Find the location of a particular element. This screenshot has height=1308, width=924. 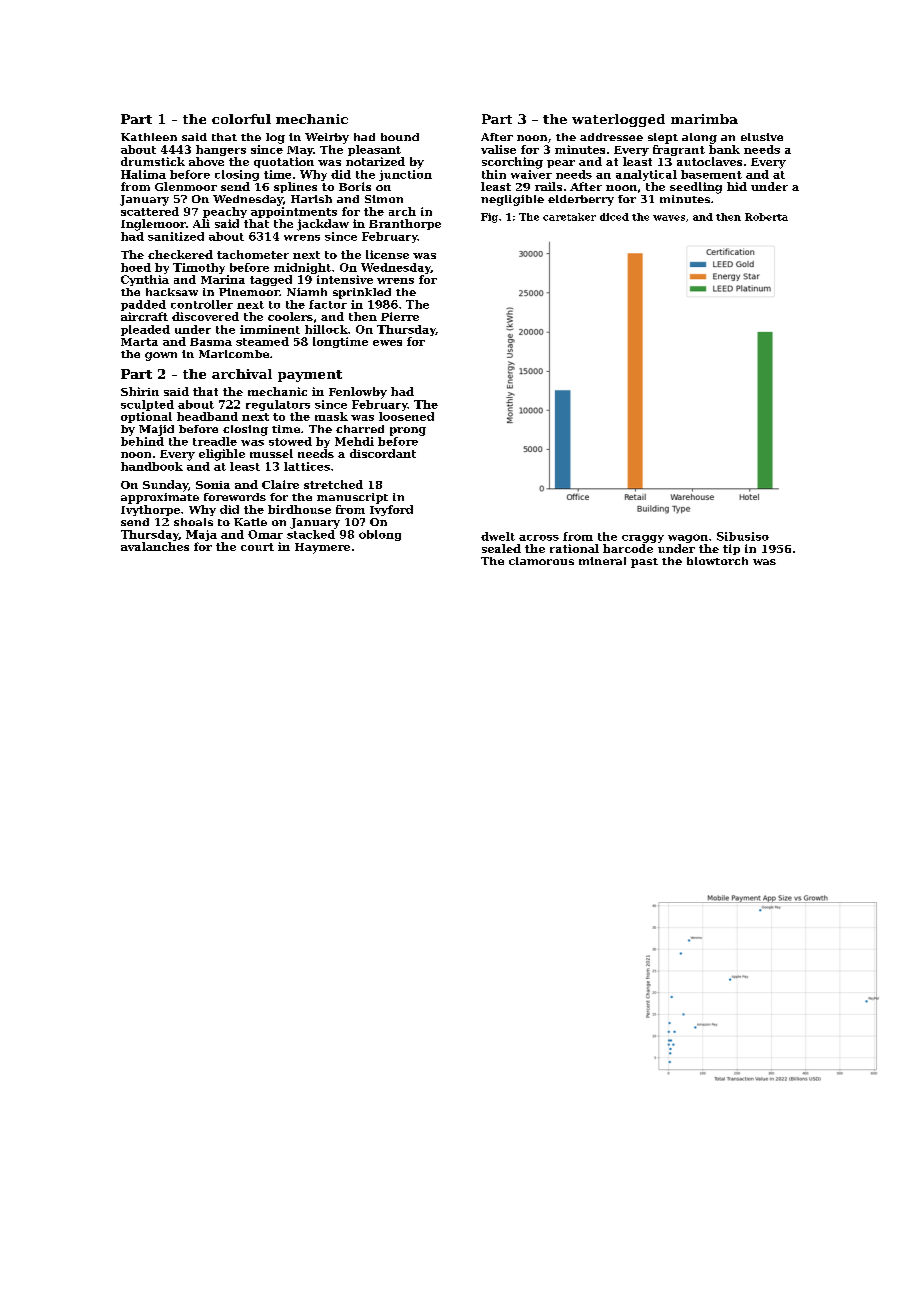

Roberta is located at coordinates (766, 217).
